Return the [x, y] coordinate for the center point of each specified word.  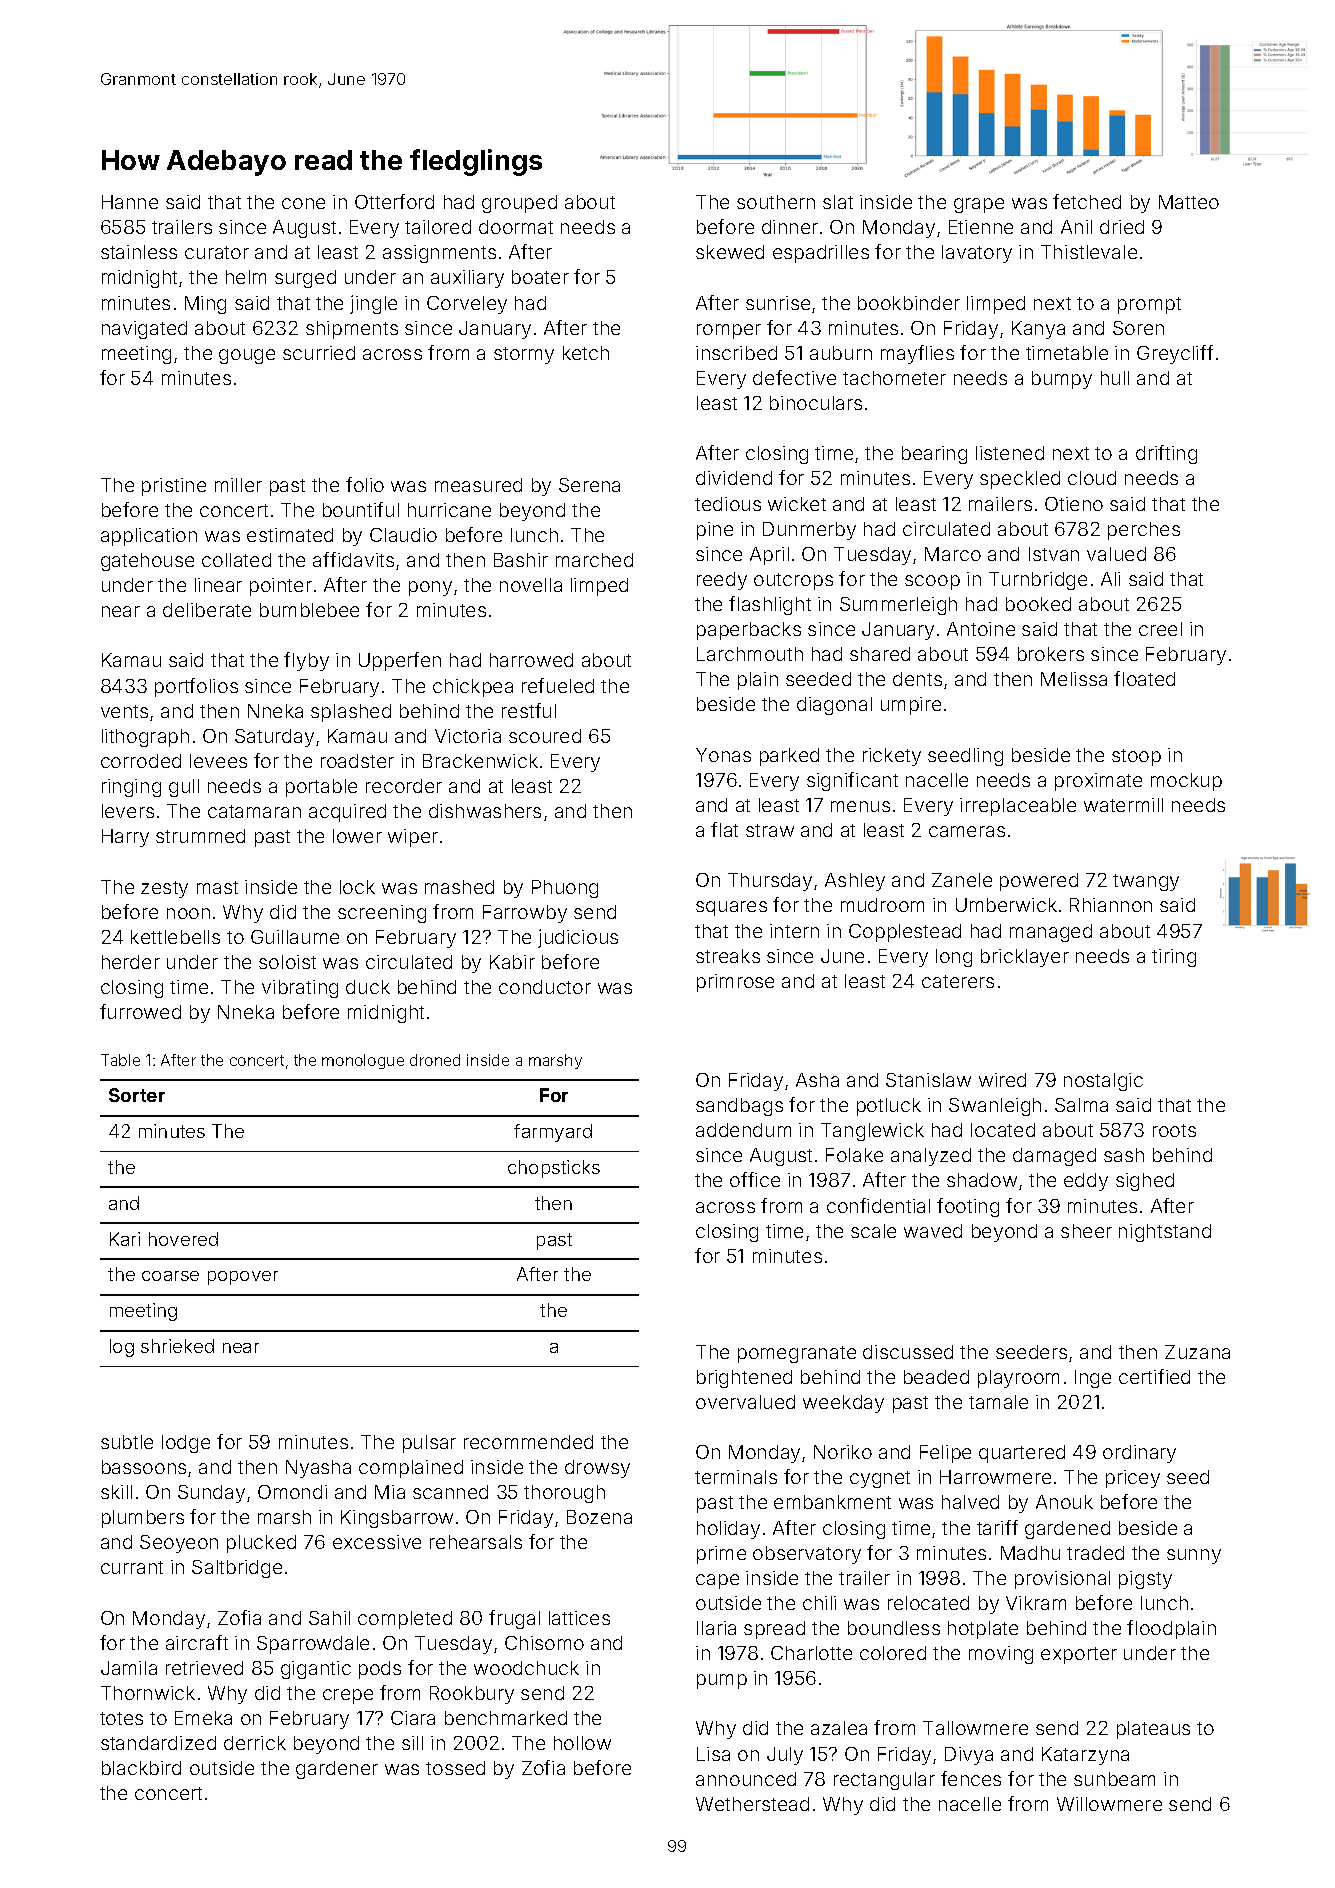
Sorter [137, 1095]
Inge [1093, 1379]
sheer [1086, 1231]
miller [238, 485]
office [755, 1179]
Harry [125, 838]
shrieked [177, 1346]
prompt [1149, 305]
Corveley [467, 305]
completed [405, 1620]
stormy [524, 355]
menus [860, 806]
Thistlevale [1089, 252]
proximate [1098, 782]
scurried [319, 353]
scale [873, 1231]
